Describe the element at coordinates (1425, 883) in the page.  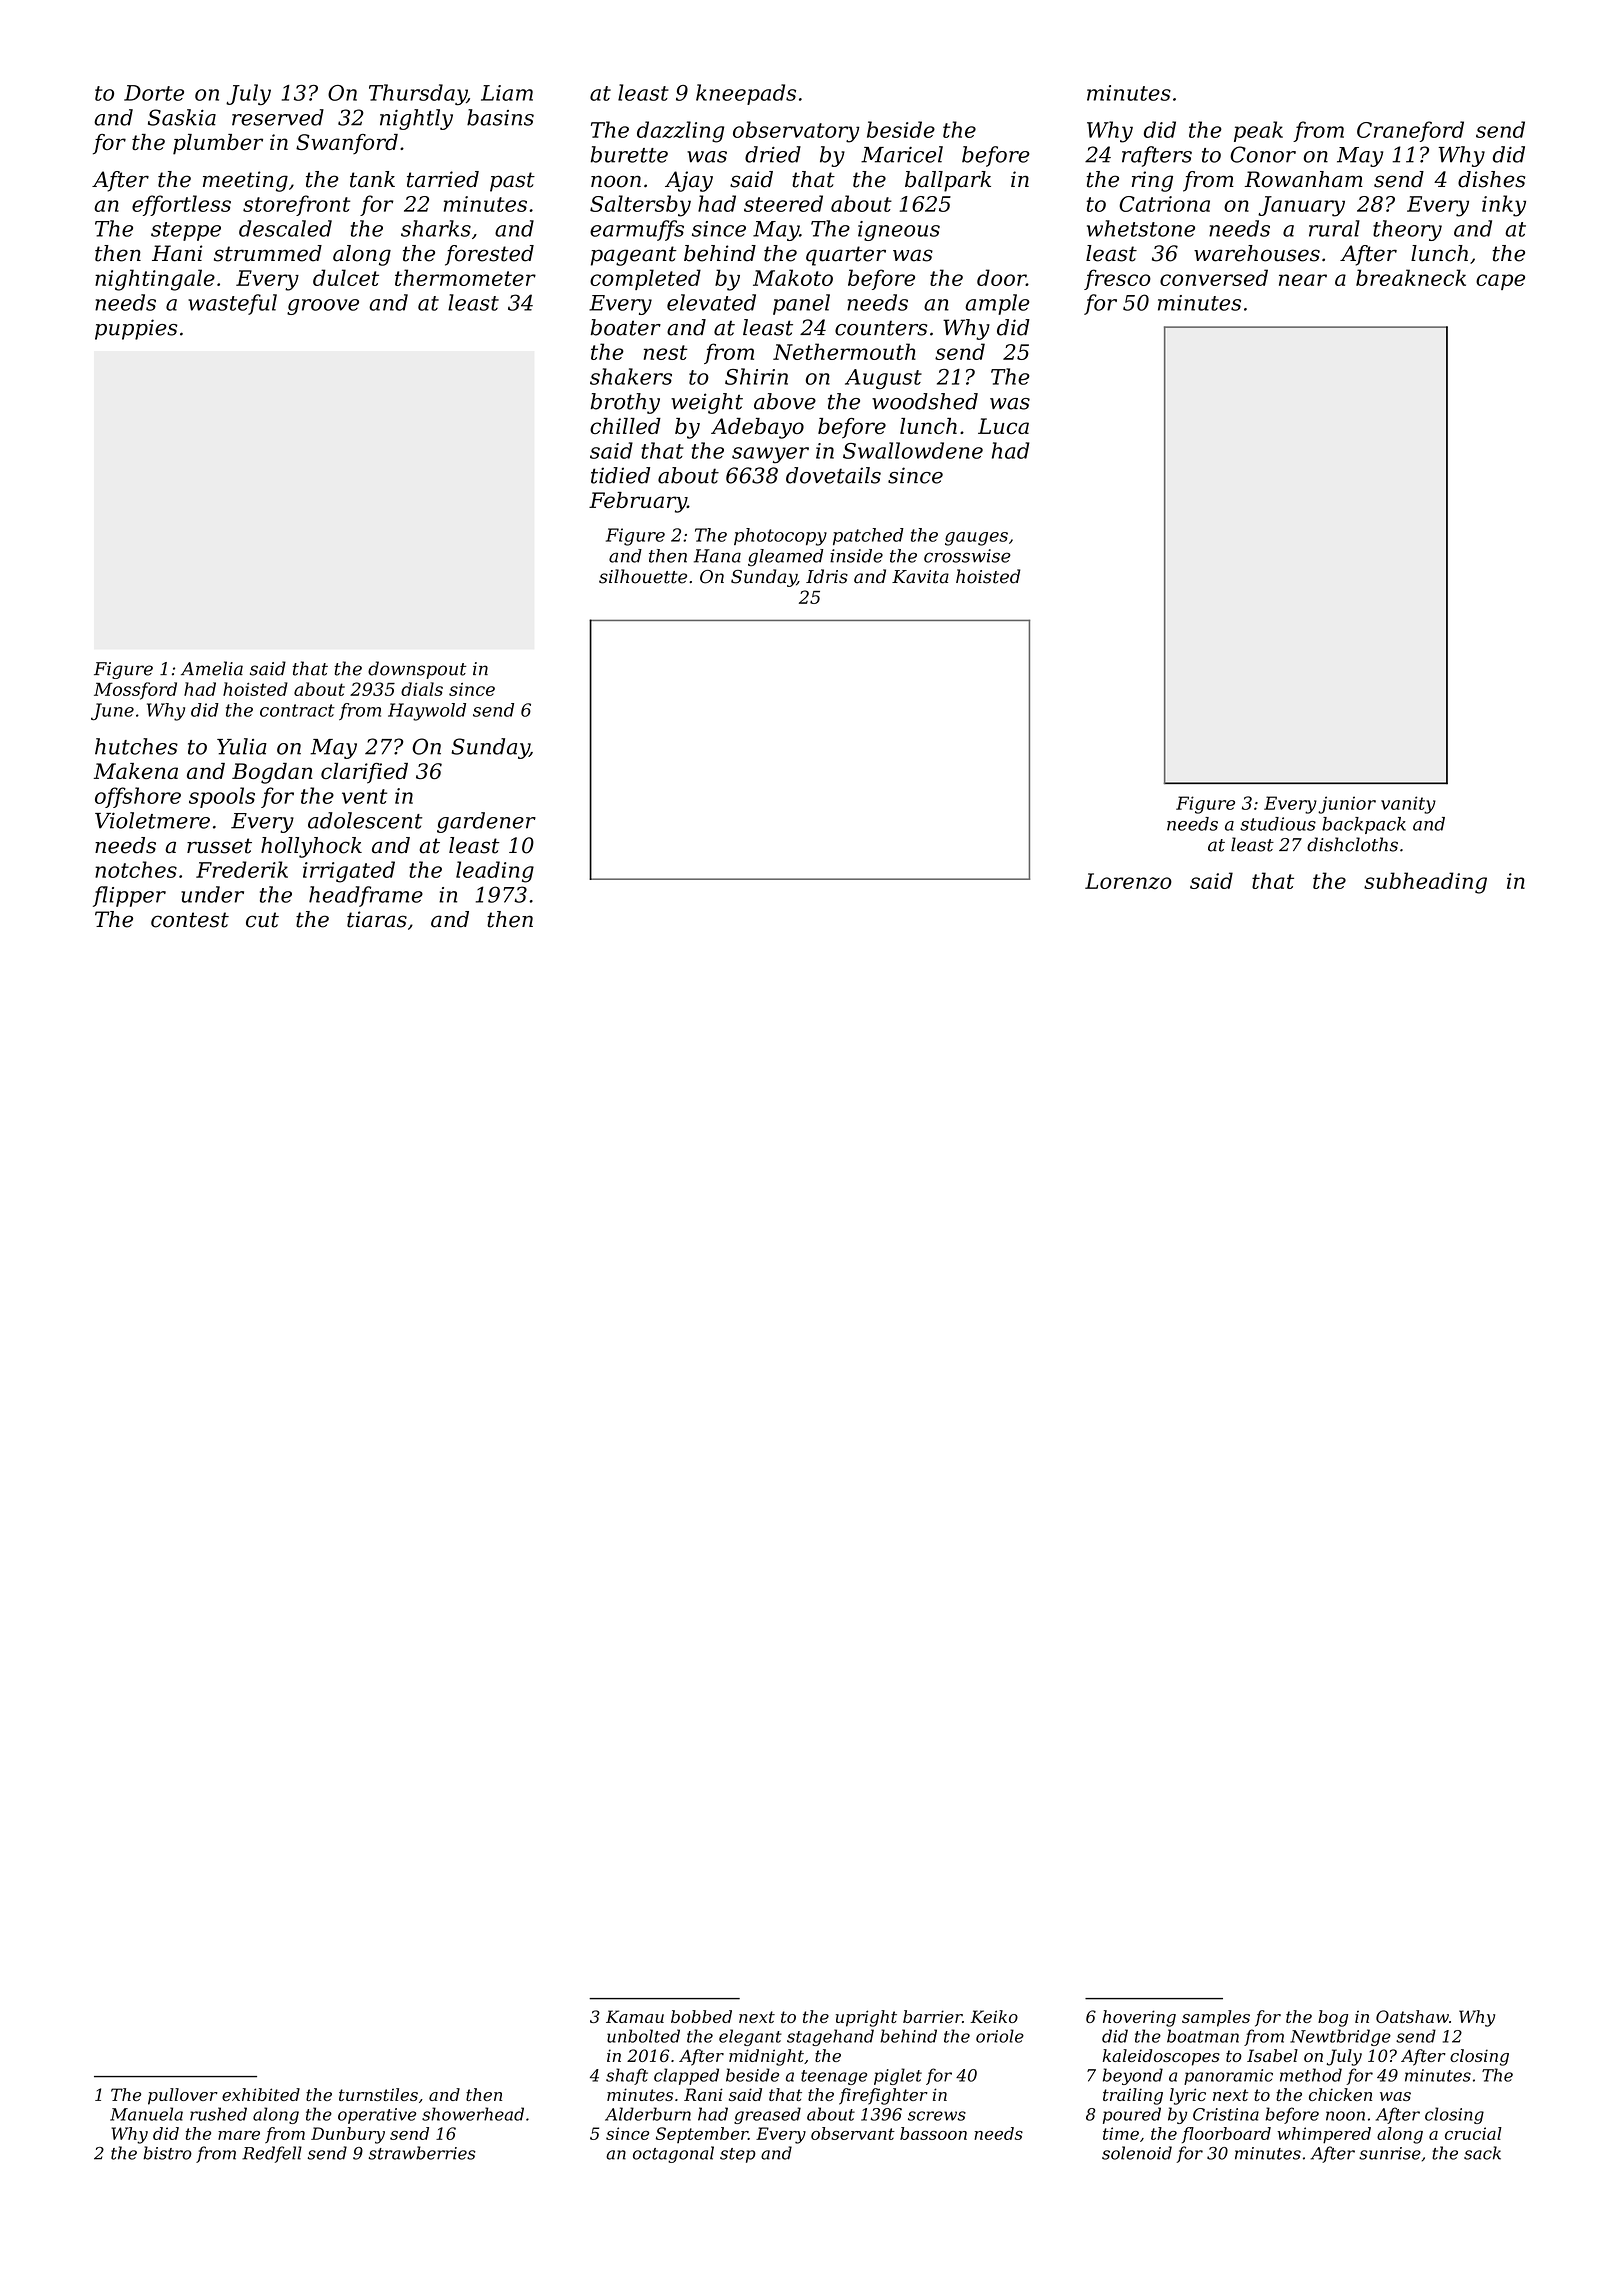
I see `subheading` at that location.
